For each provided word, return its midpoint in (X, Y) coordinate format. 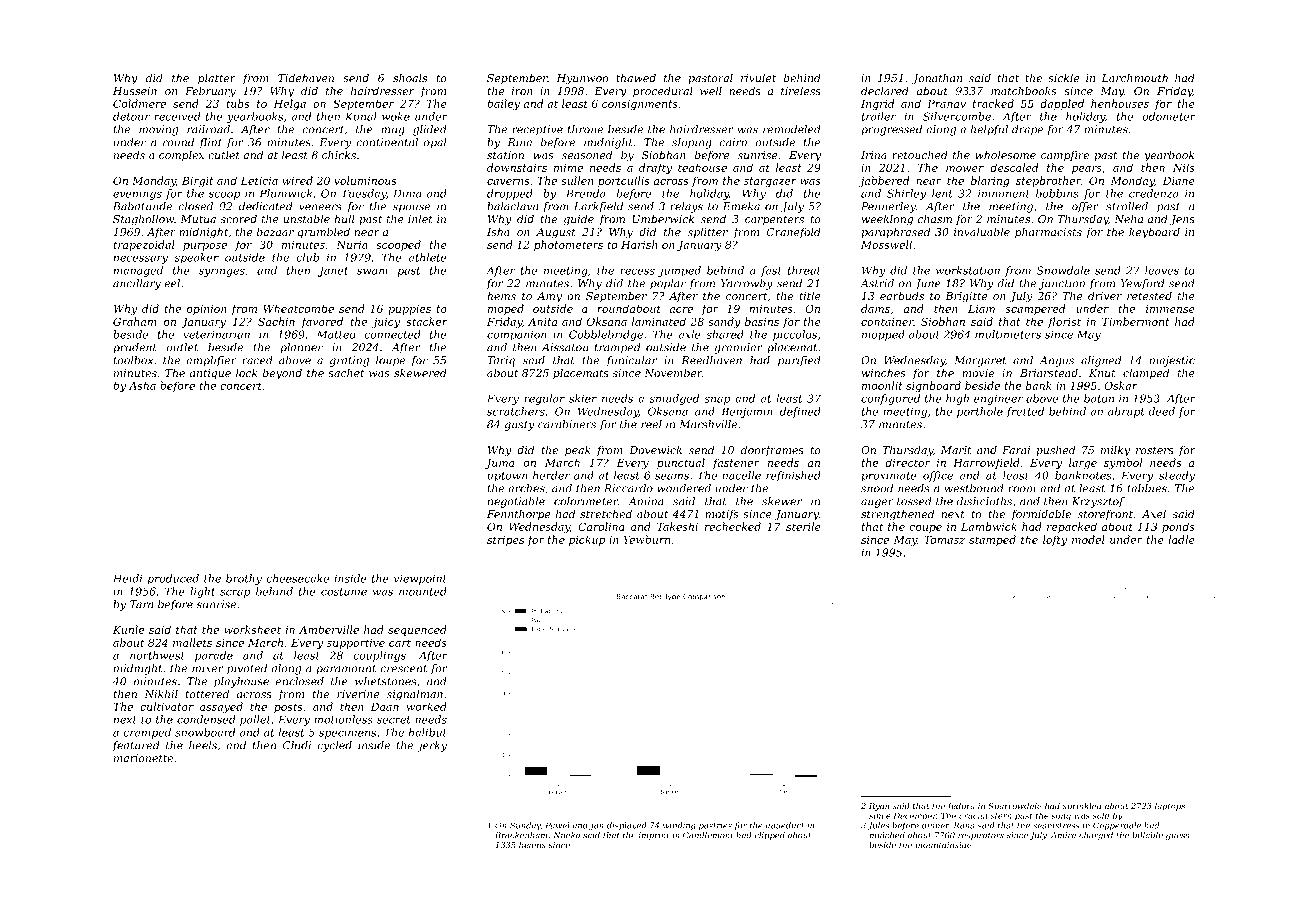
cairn (733, 142)
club (307, 257)
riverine (358, 694)
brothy (244, 579)
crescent (403, 669)
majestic (1172, 361)
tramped (618, 348)
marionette (143, 758)
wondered (684, 488)
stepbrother (1048, 181)
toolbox (133, 360)
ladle (1182, 539)
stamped (992, 540)
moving (158, 130)
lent (942, 193)
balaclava (512, 206)
